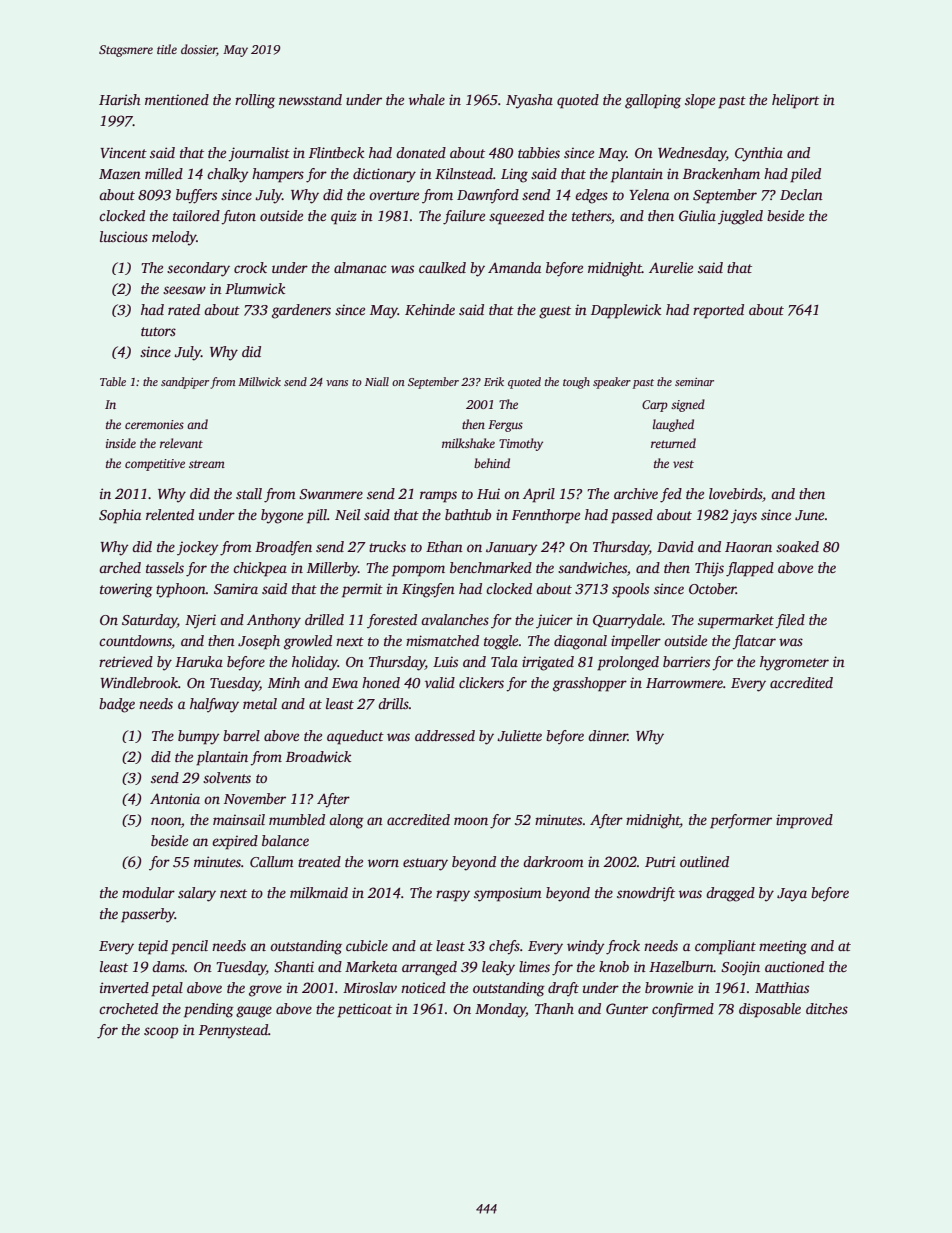 The height and width of the screenshot is (1233, 952). I want to click on Neil, so click(347, 514).
